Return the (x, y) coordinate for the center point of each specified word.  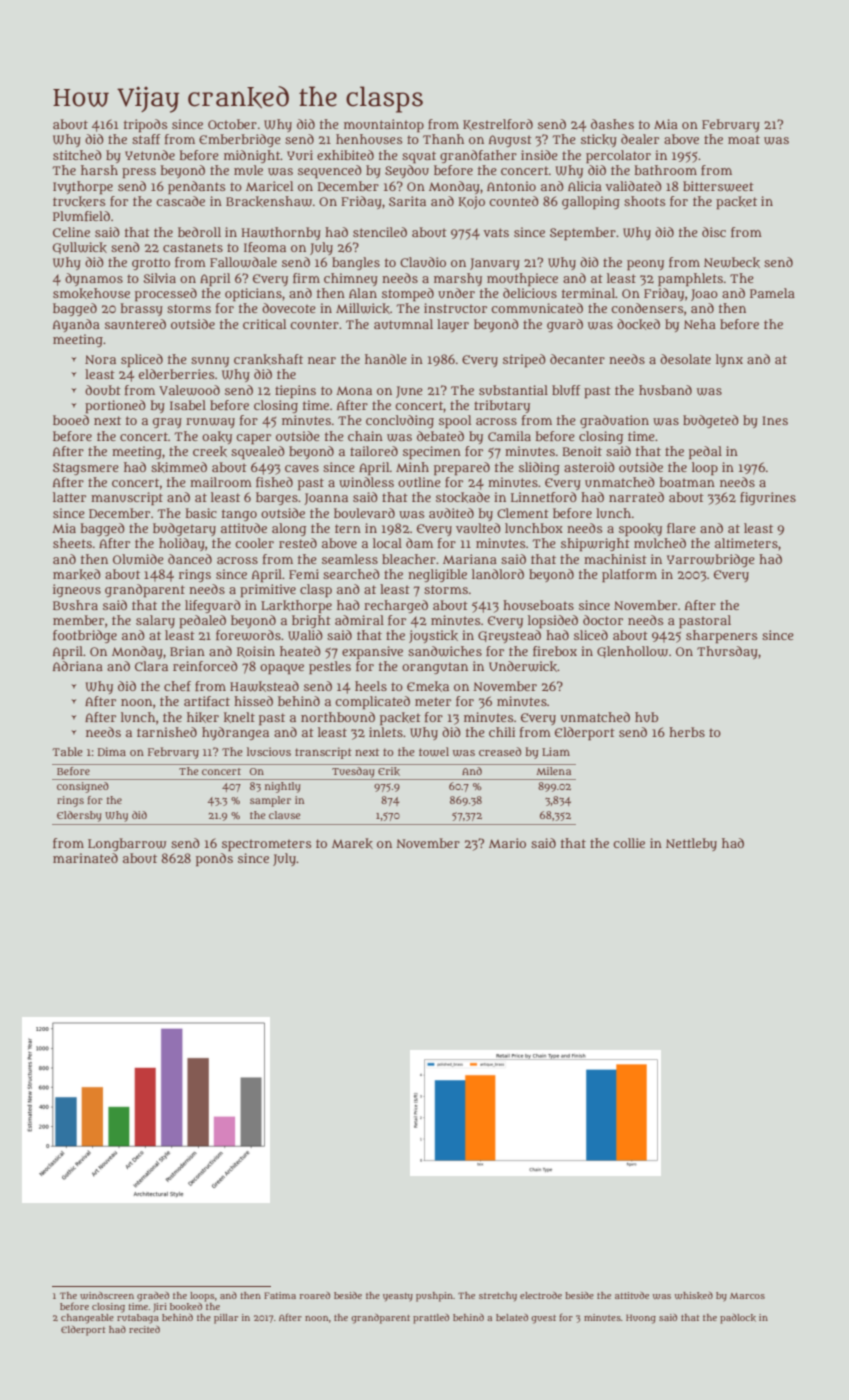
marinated (85, 858)
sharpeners (722, 637)
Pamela (772, 293)
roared (315, 1295)
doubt (103, 390)
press (139, 173)
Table (68, 751)
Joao (704, 295)
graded (153, 1297)
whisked (694, 1296)
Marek (352, 843)
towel (434, 752)
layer (453, 325)
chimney (351, 279)
